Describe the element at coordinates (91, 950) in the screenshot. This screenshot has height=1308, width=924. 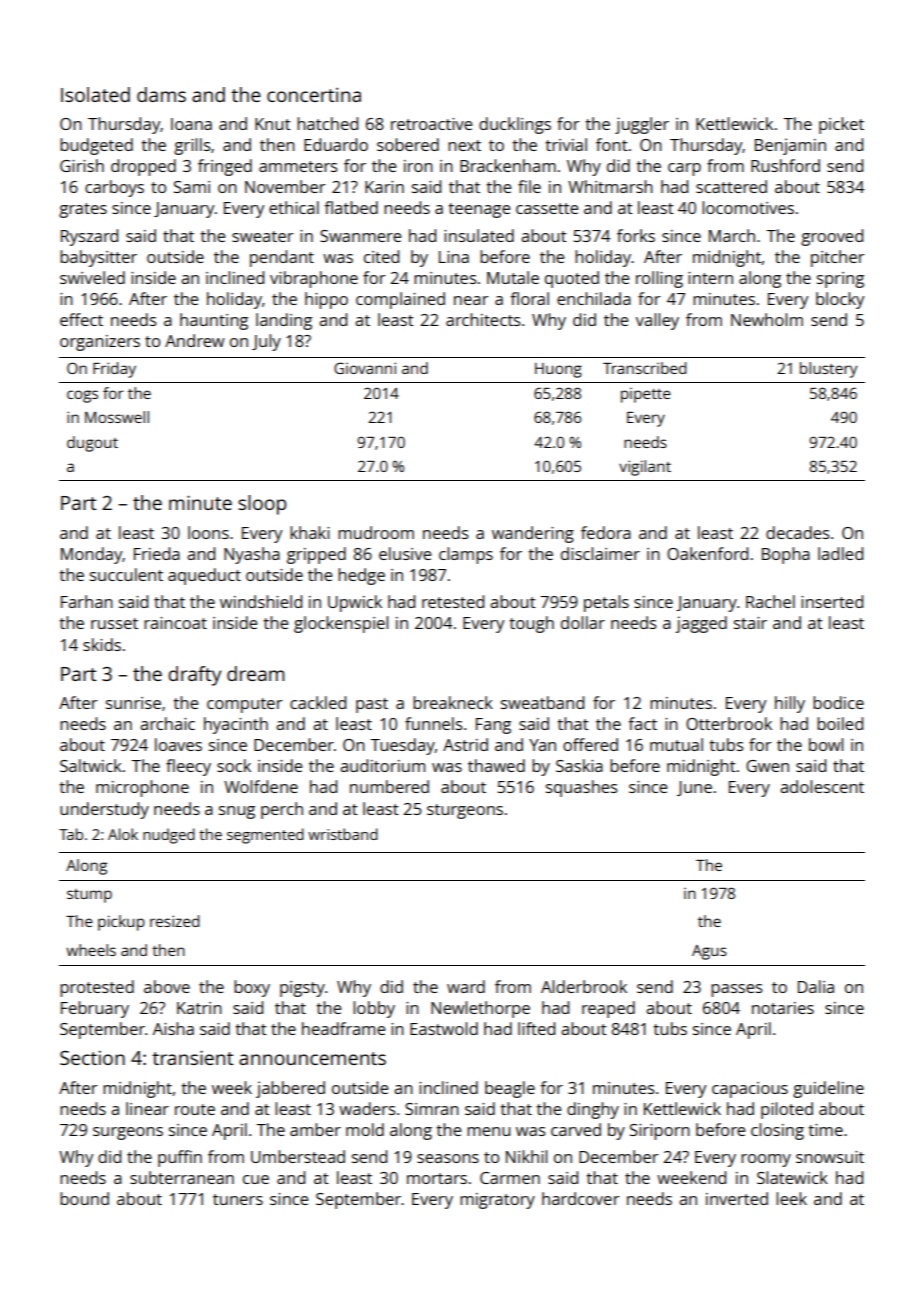
I see `wheels` at that location.
